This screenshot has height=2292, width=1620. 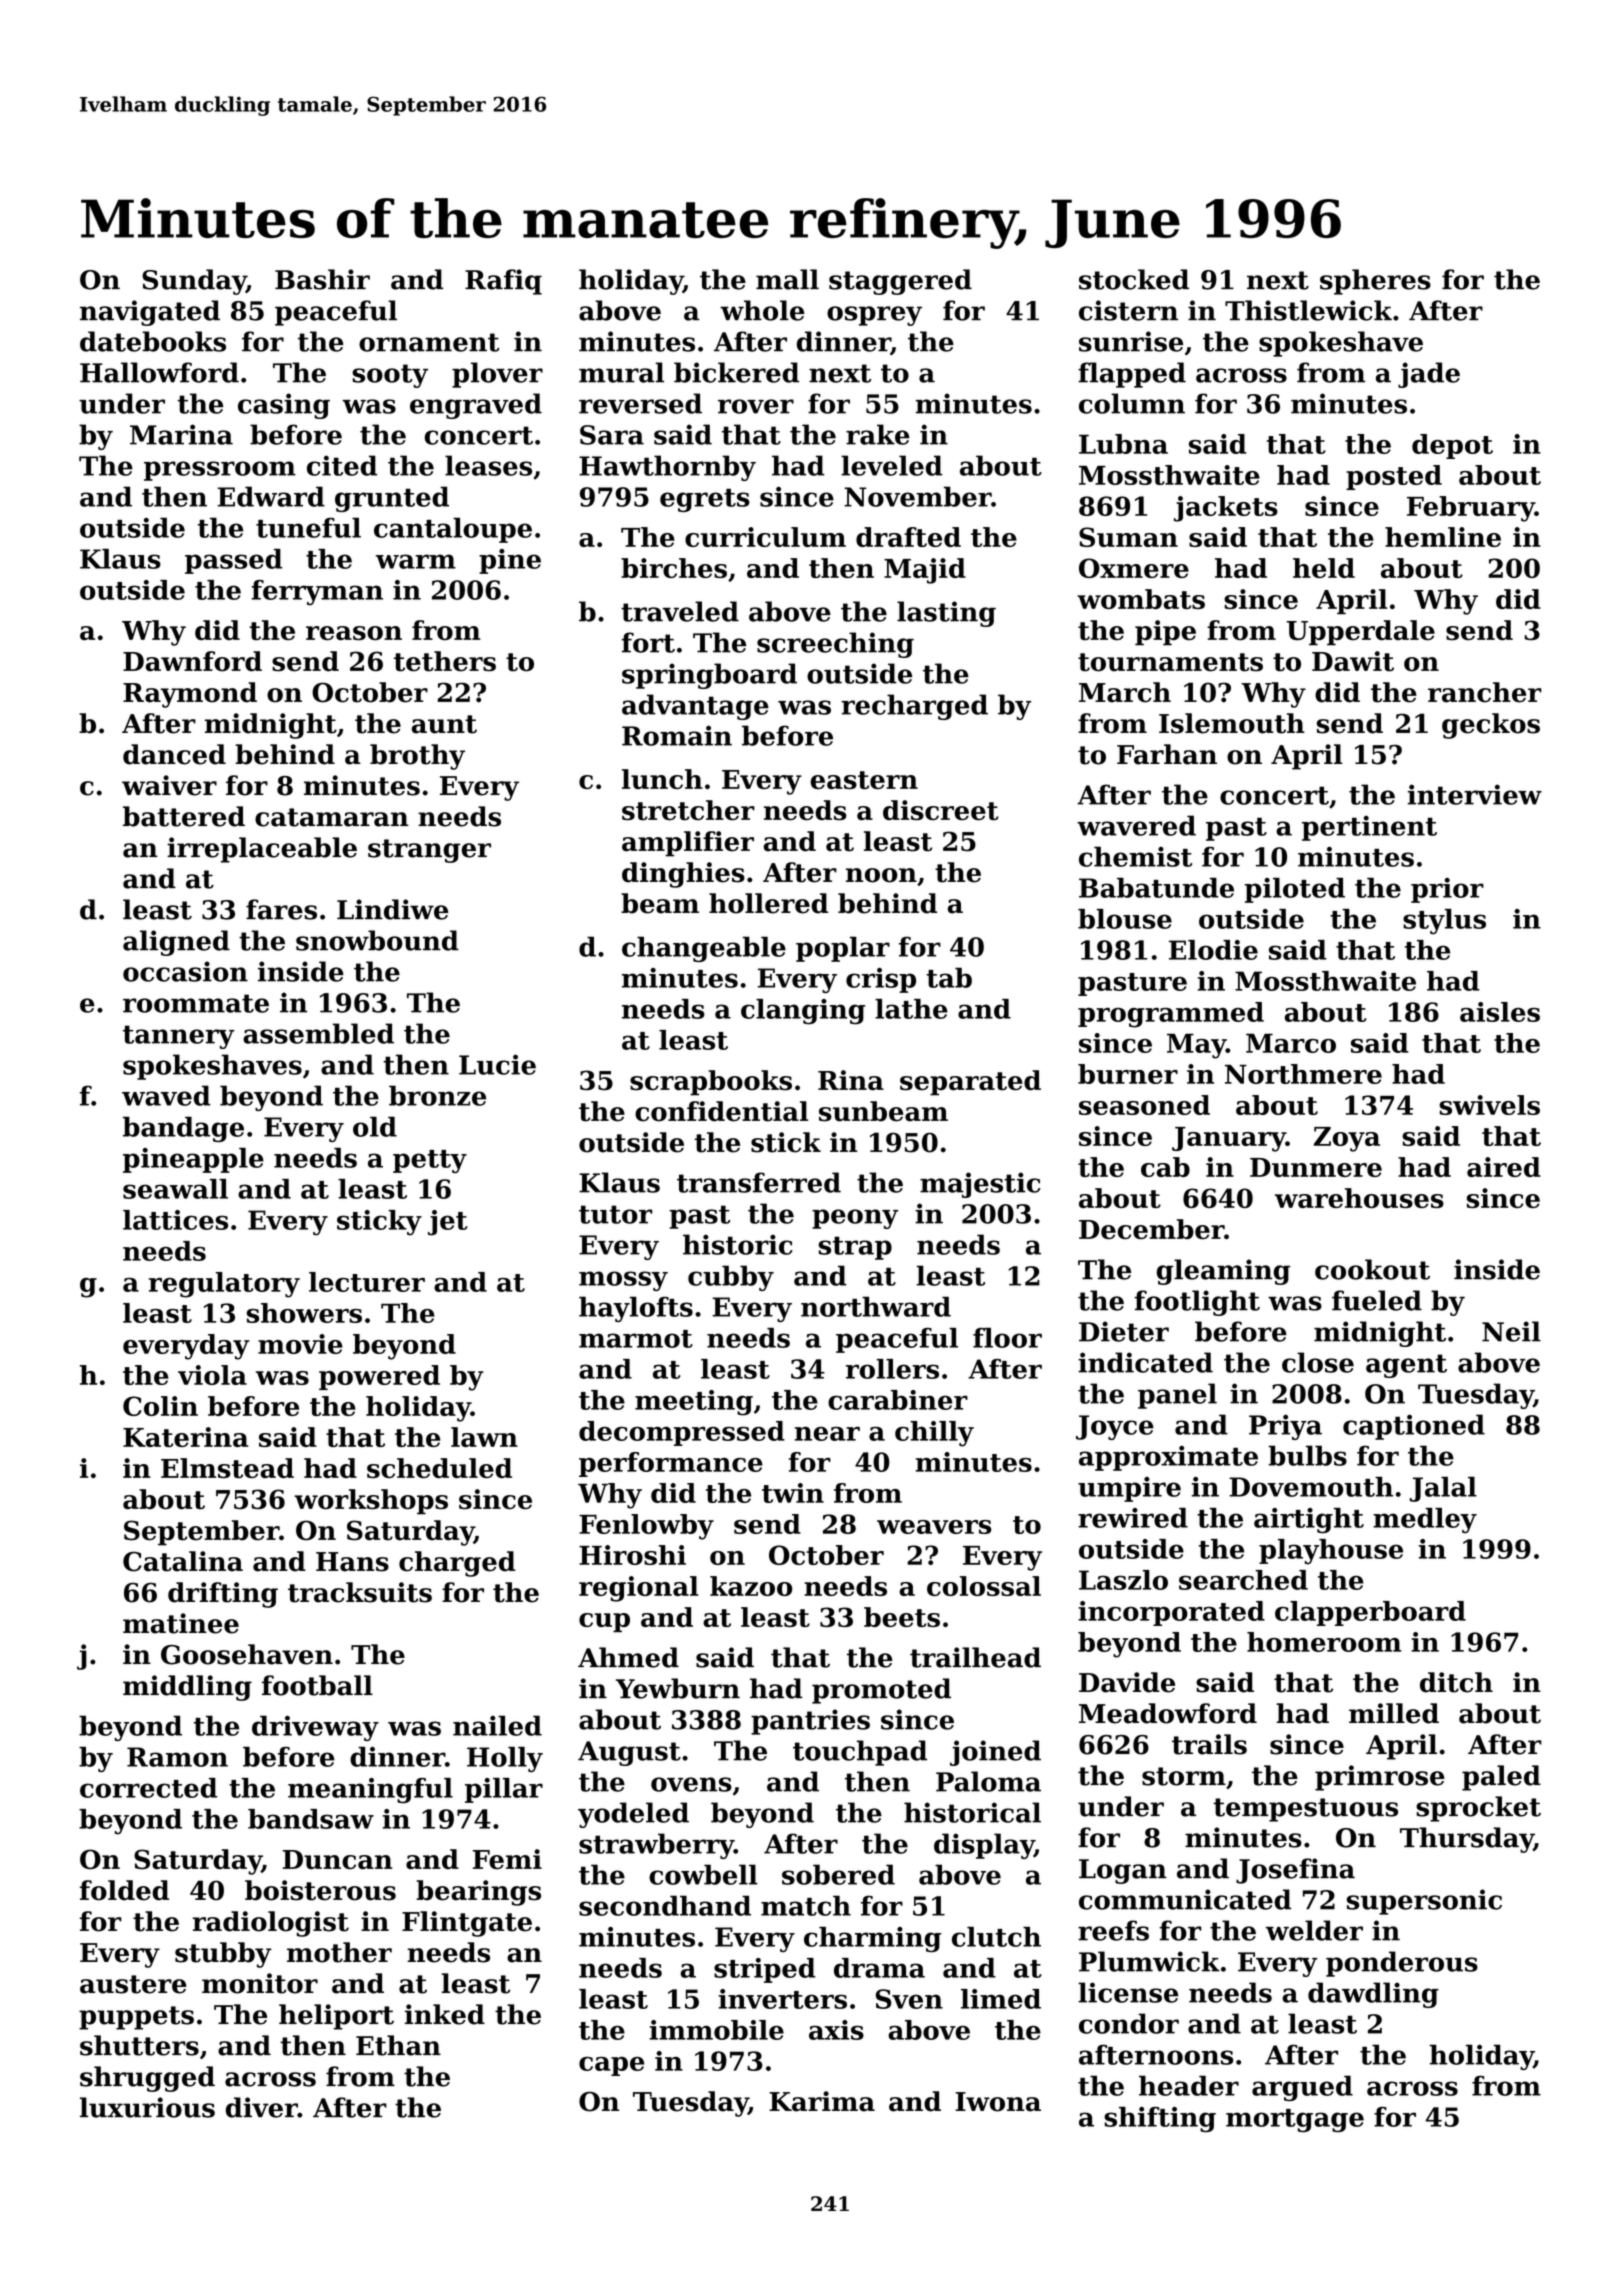 I want to click on jade, so click(x=1429, y=375).
